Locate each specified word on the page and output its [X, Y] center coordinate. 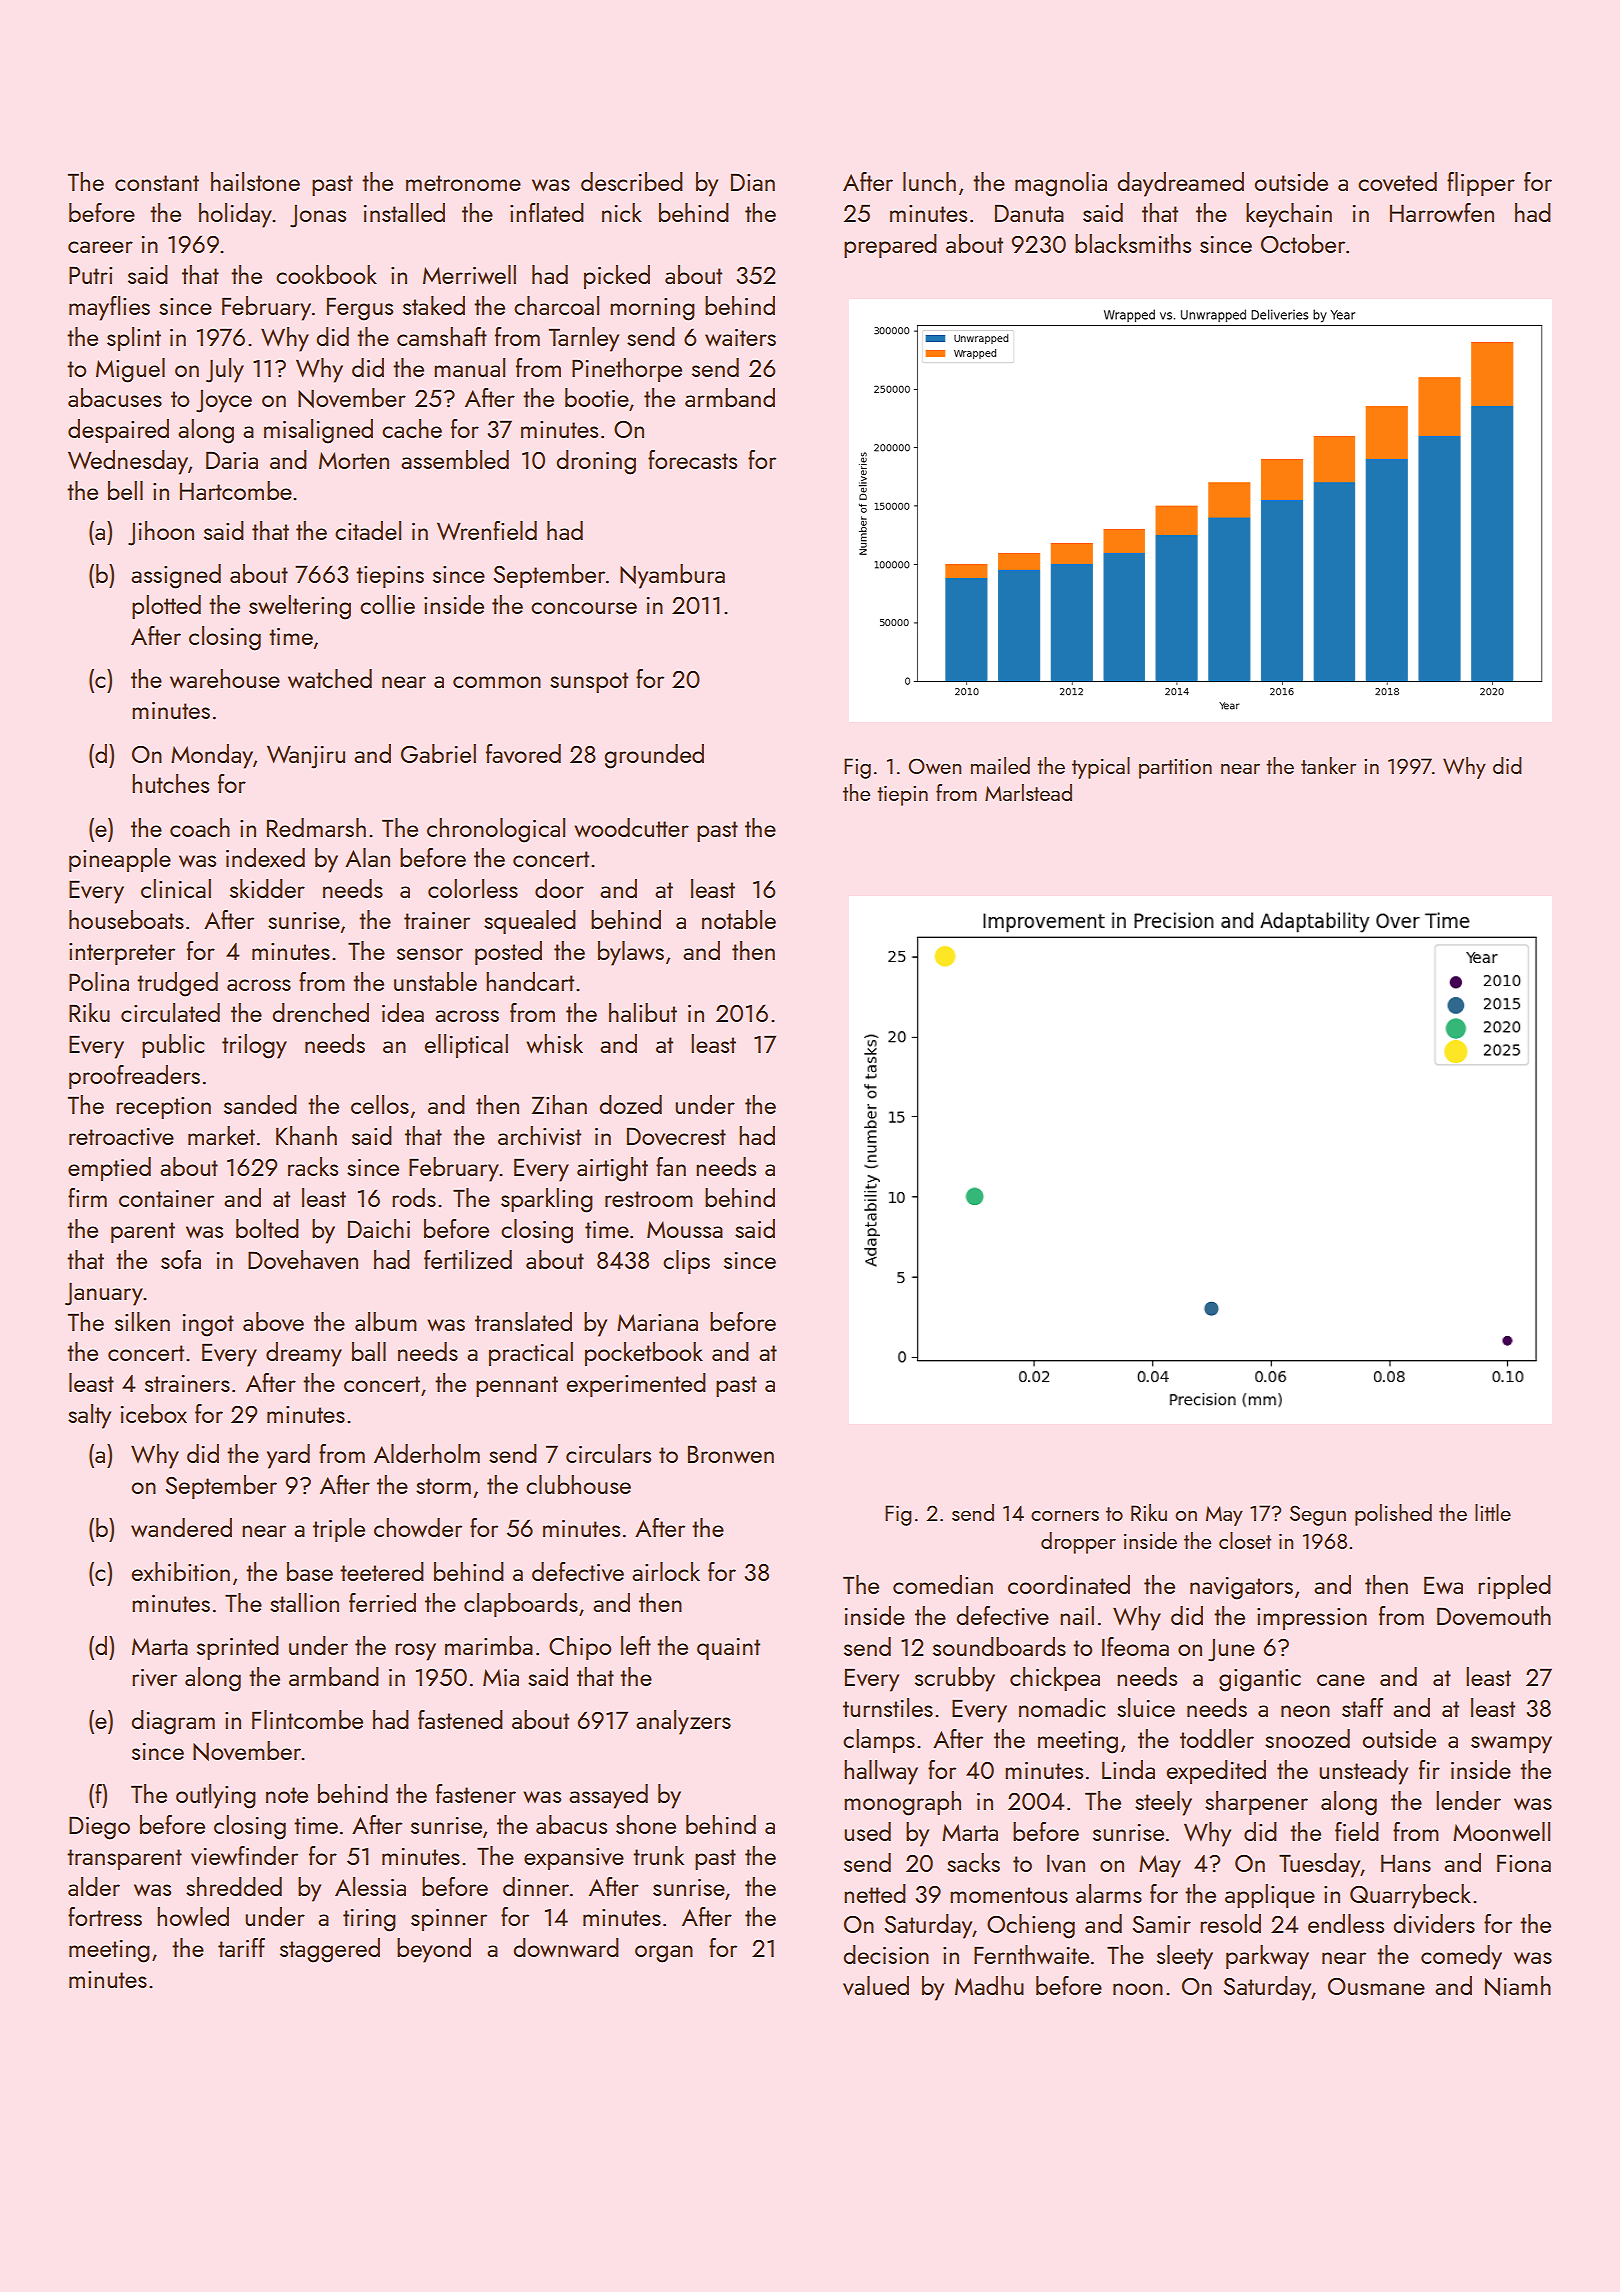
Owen [934, 766]
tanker [1328, 765]
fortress [105, 1916]
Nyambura [672, 576]
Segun [1318, 1515]
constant [157, 183]
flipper [1481, 184]
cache [412, 428]
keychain [1289, 215]
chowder [418, 1527]
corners [1065, 1516]
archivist [539, 1135]
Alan [367, 857]
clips [686, 1262]
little [1493, 1512]
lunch [929, 181]
